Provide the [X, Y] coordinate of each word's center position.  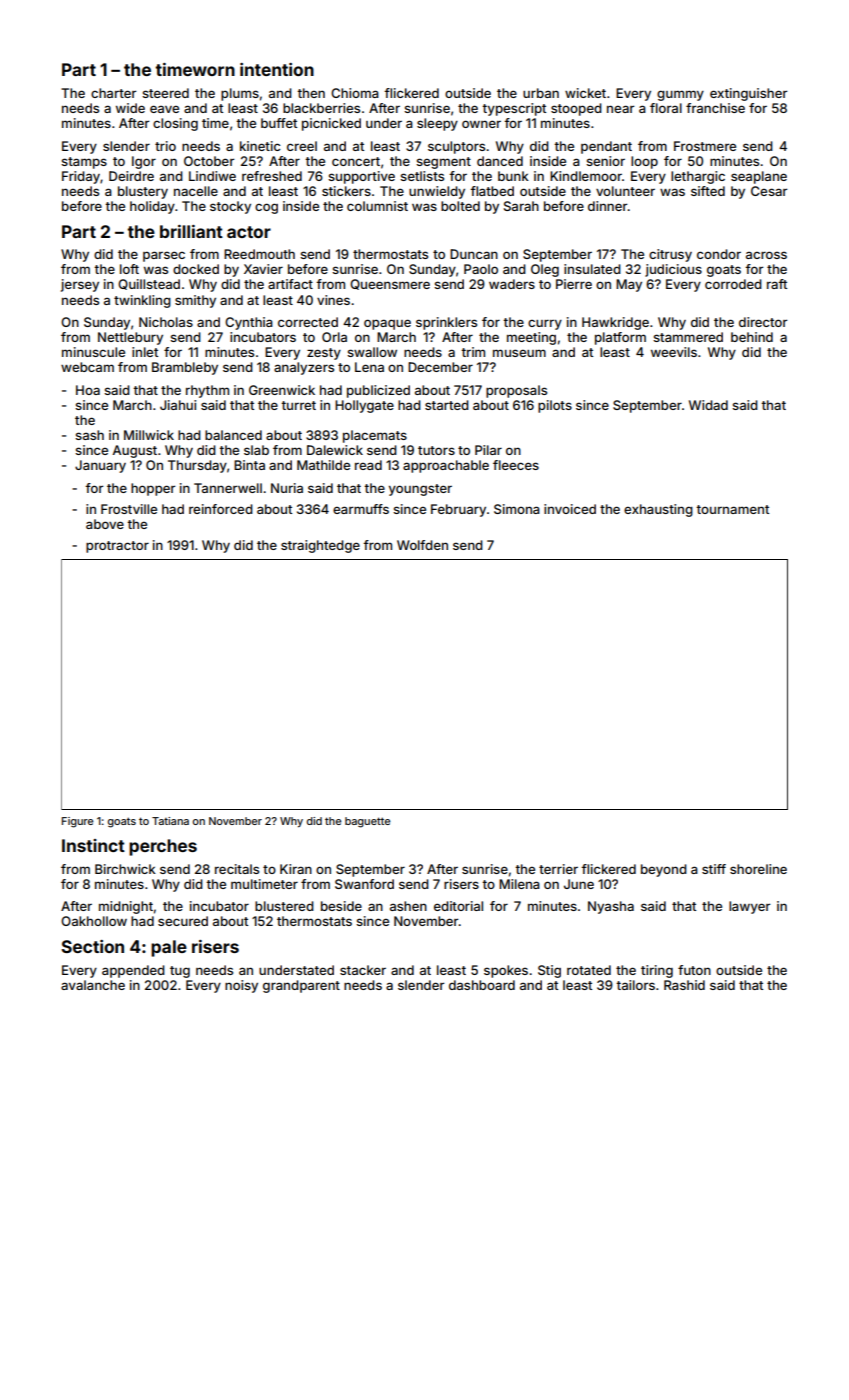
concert [356, 161]
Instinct [93, 845]
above [105, 524]
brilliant [191, 231]
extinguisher [748, 94]
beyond [664, 870]
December [440, 367]
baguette [367, 822]
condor [719, 254]
